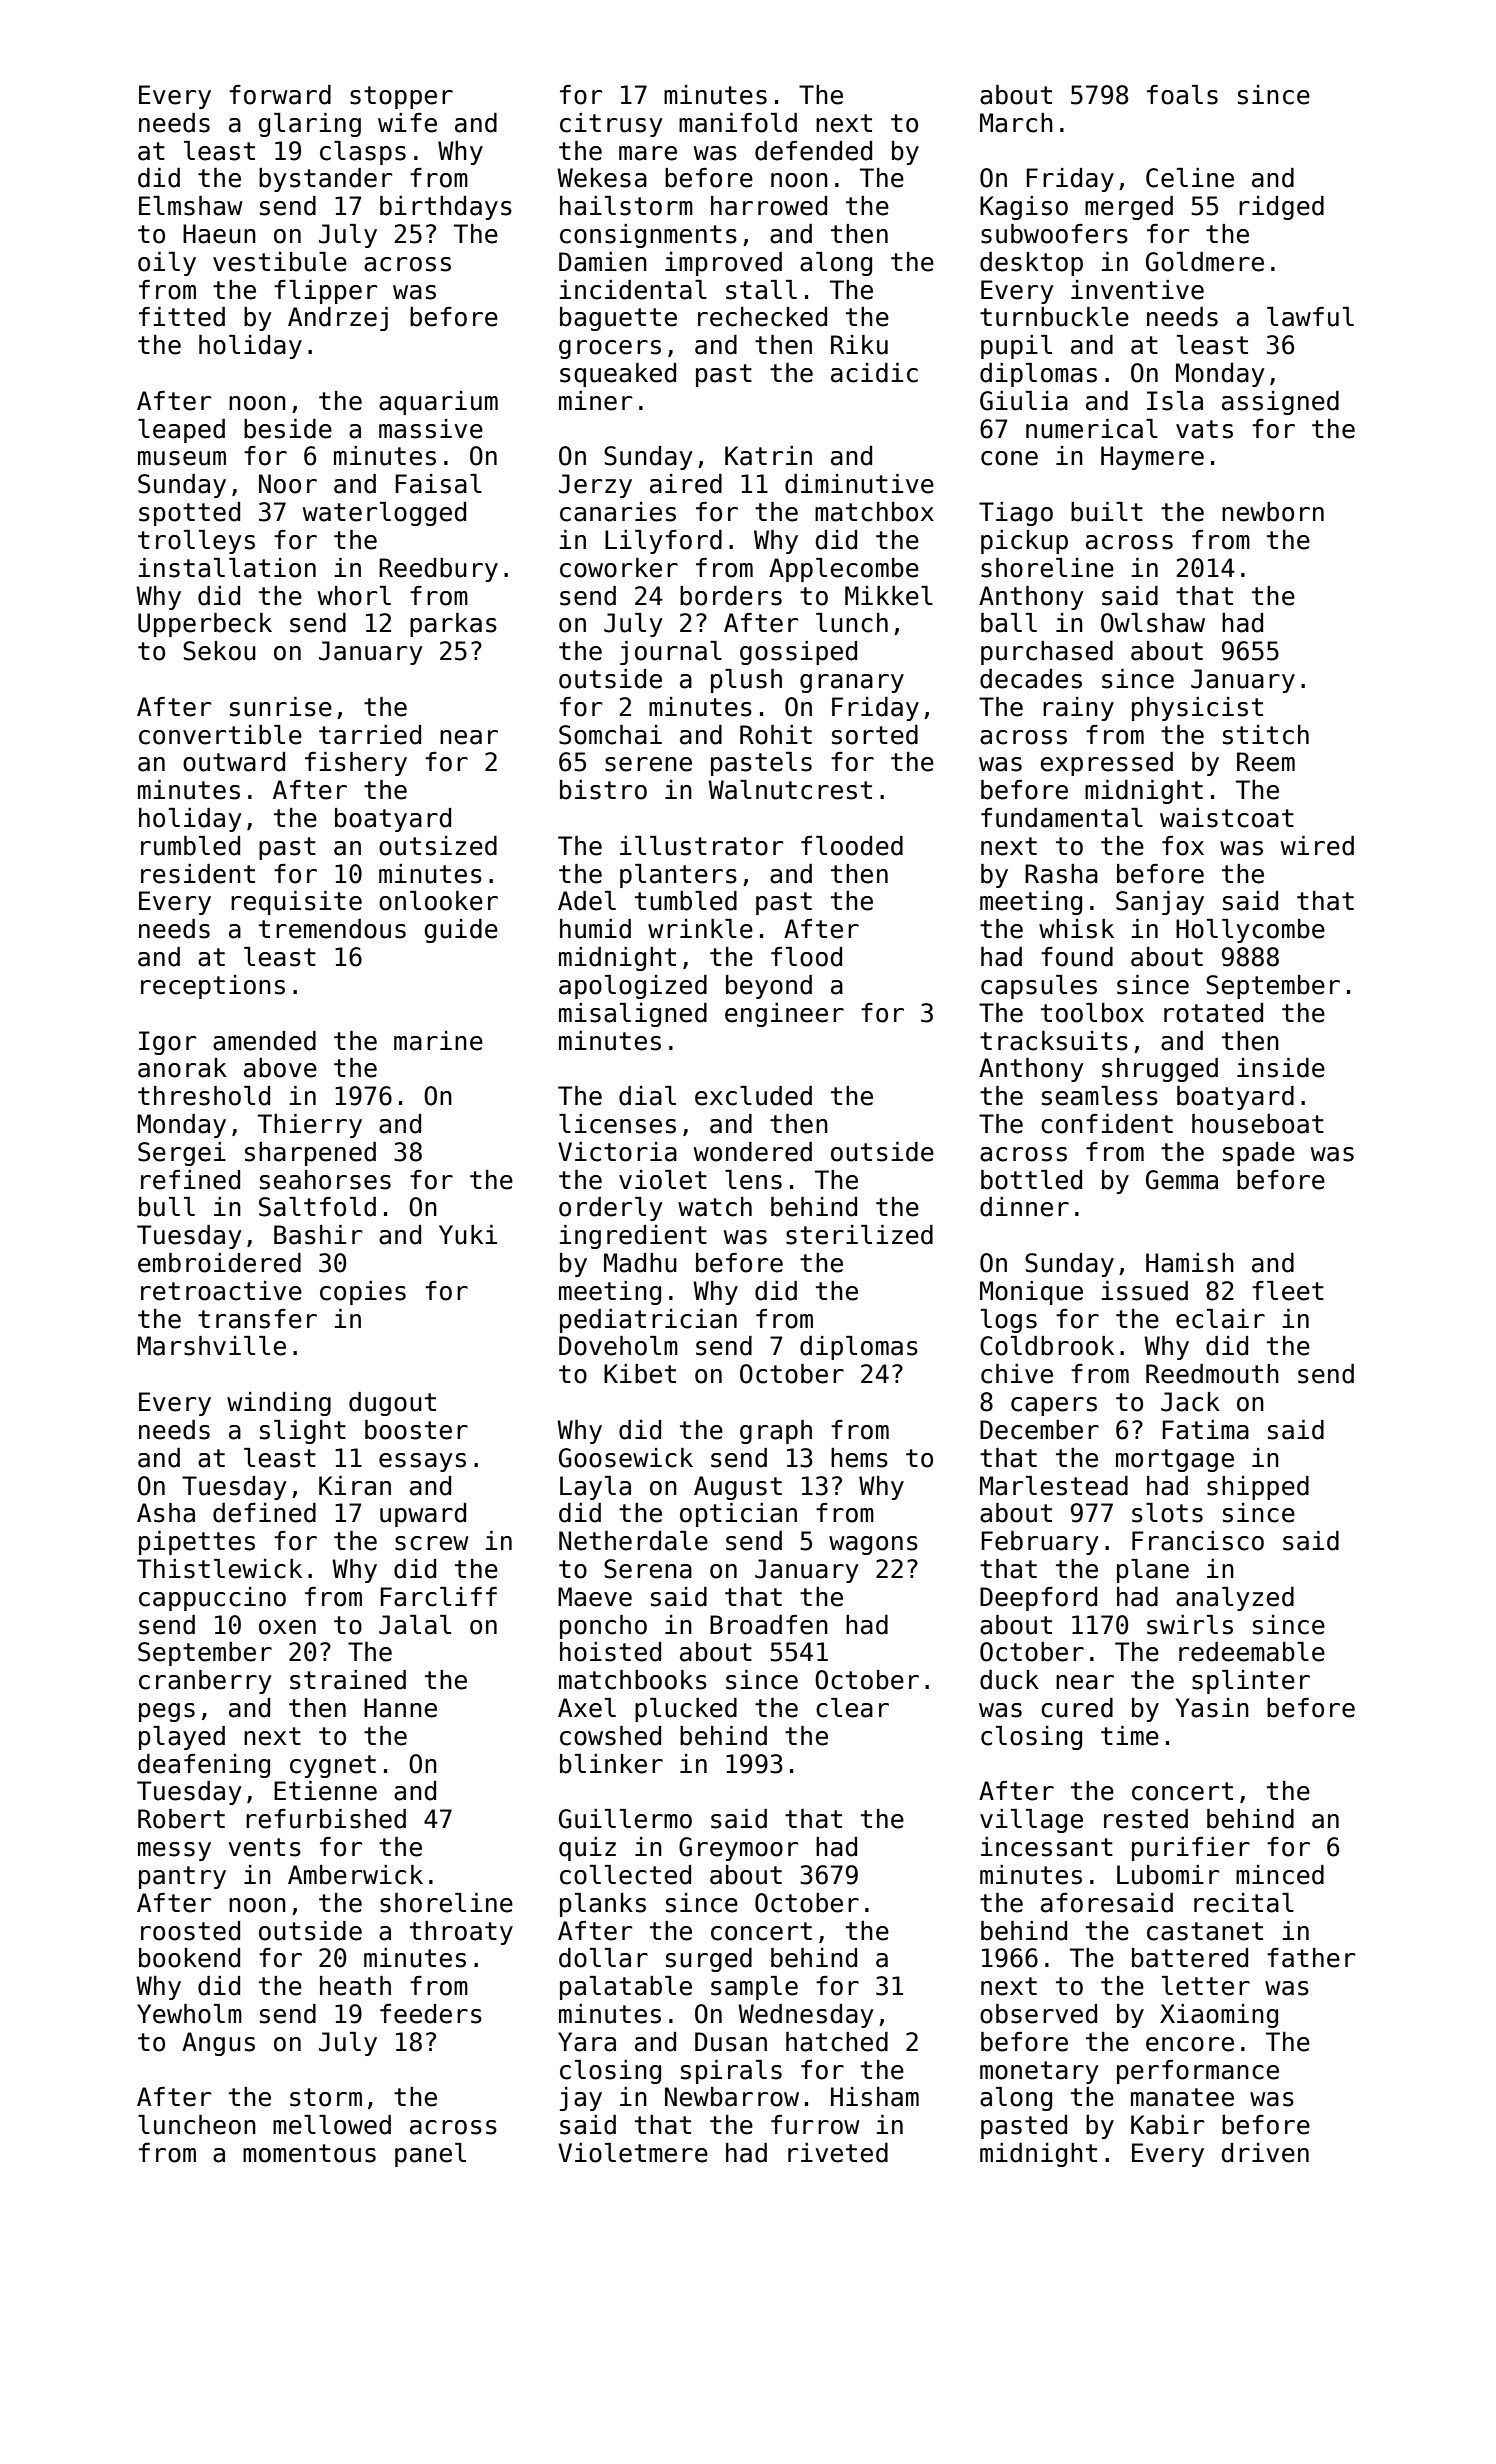 The image size is (1496, 2464). Describe the element at coordinates (191, 206) in the page. I see `Elmshaw` at that location.
